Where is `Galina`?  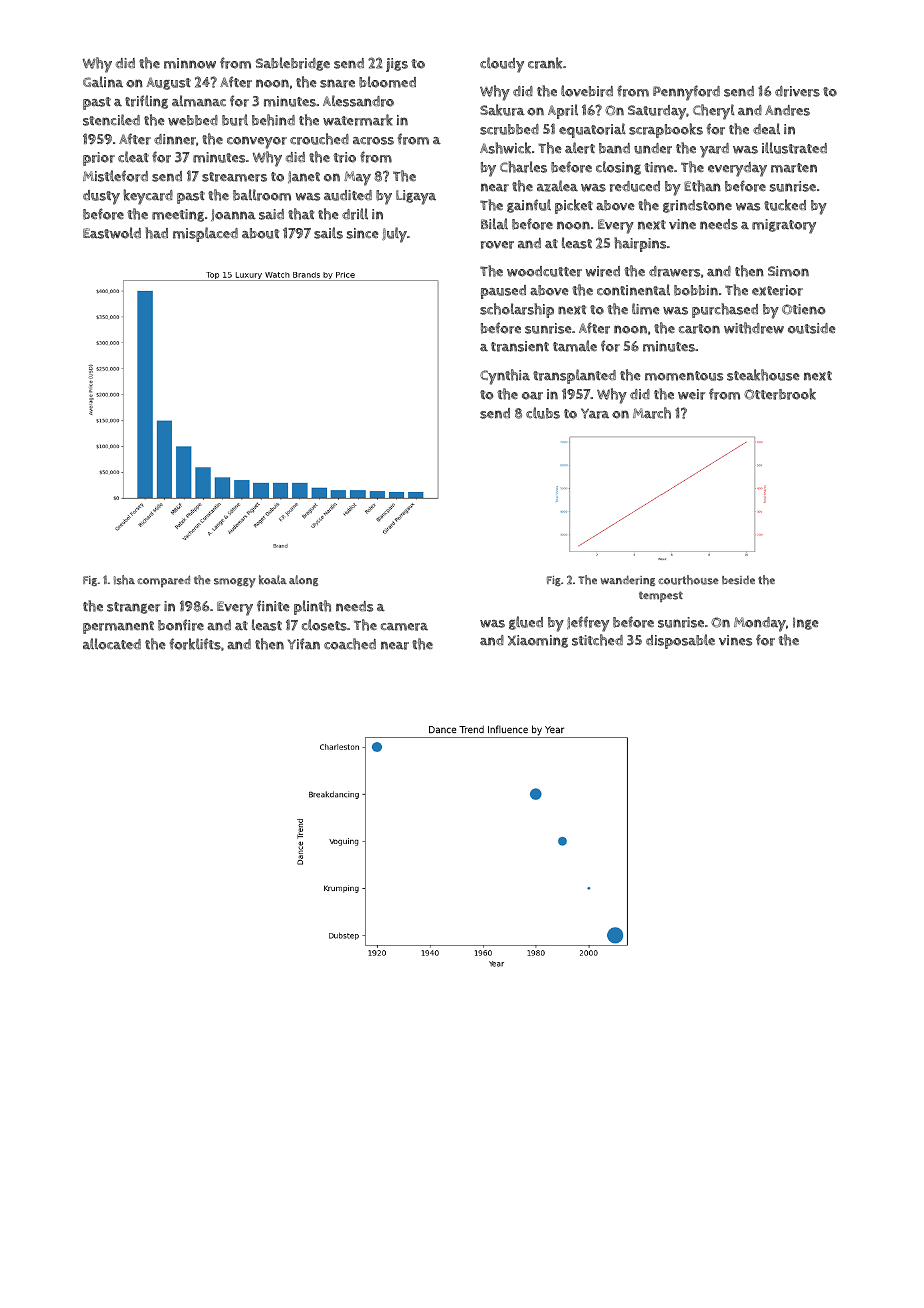 Galina is located at coordinates (103, 82).
